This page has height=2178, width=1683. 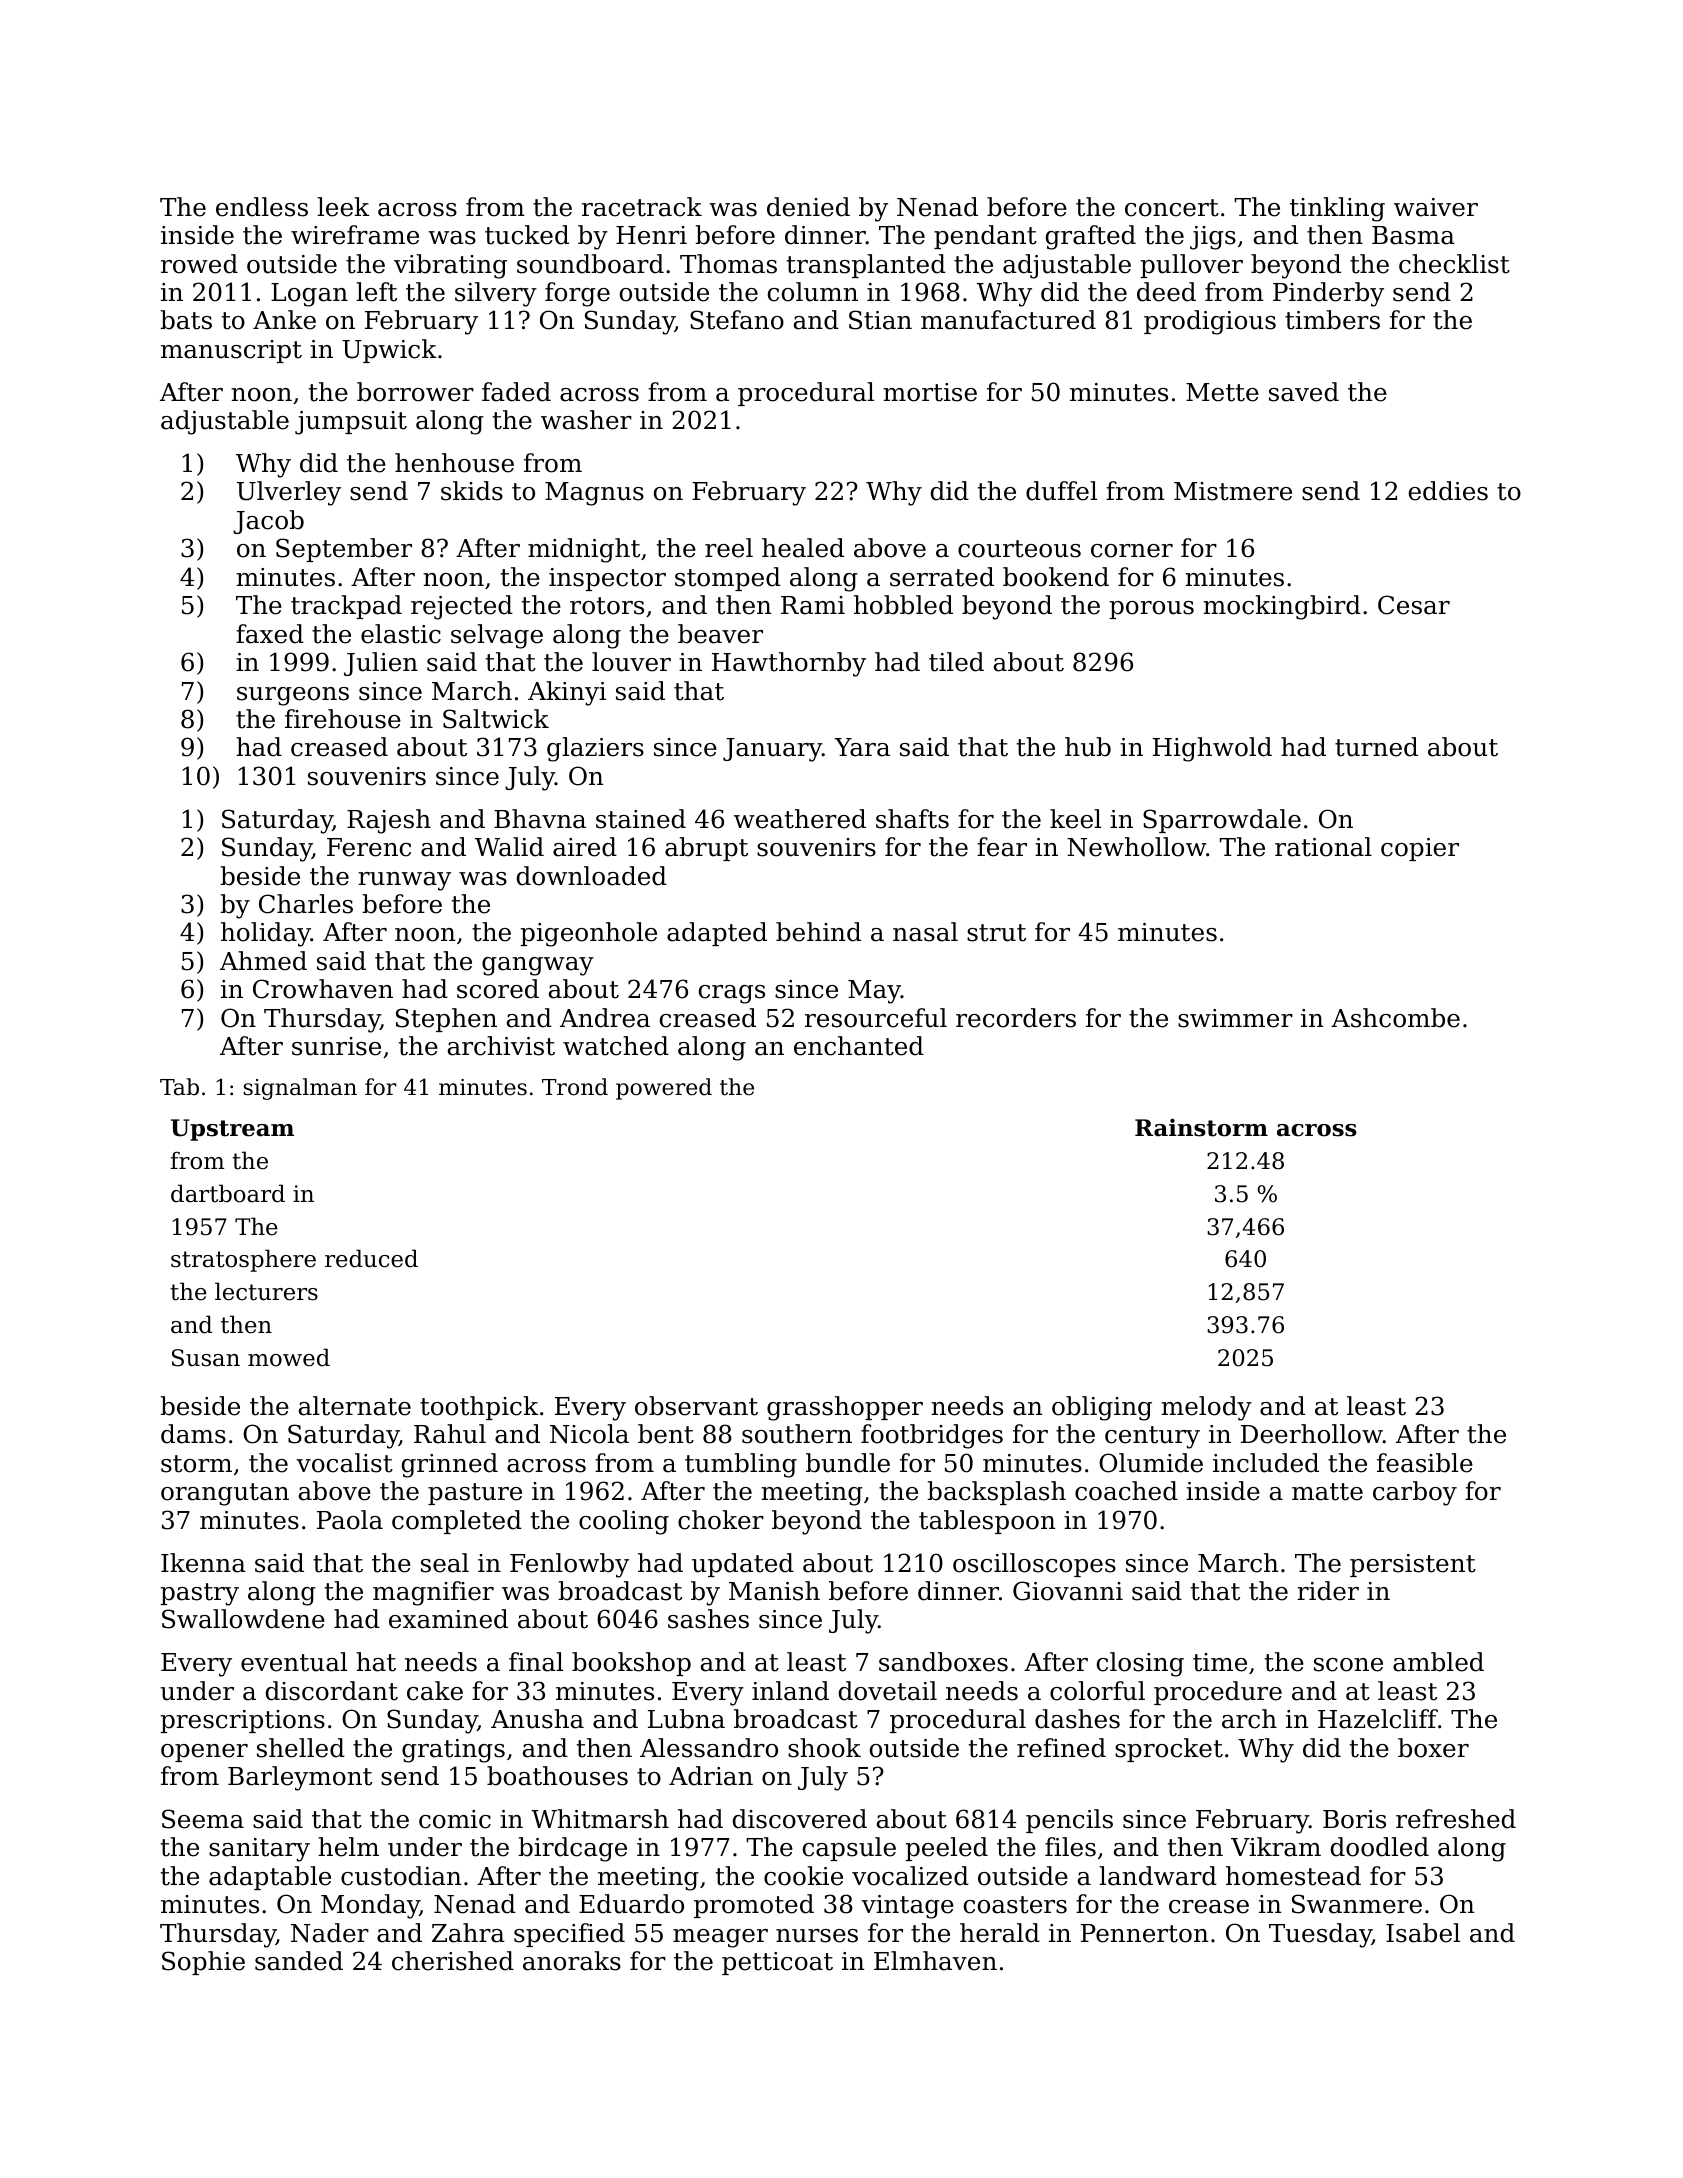 What do you see at coordinates (696, 1406) in the page?
I see `observant` at bounding box center [696, 1406].
